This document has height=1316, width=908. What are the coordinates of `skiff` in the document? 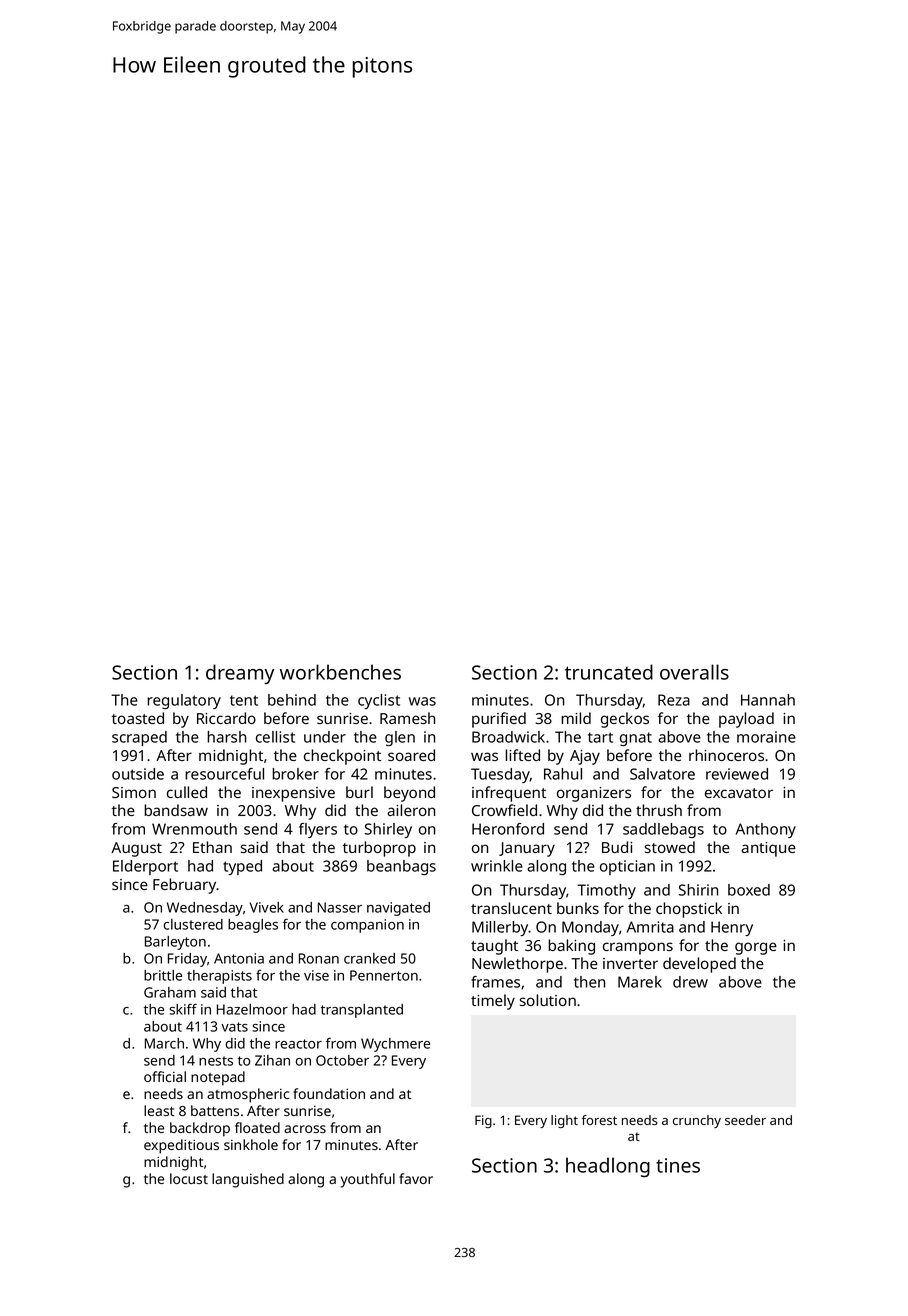 It's located at (183, 1009).
